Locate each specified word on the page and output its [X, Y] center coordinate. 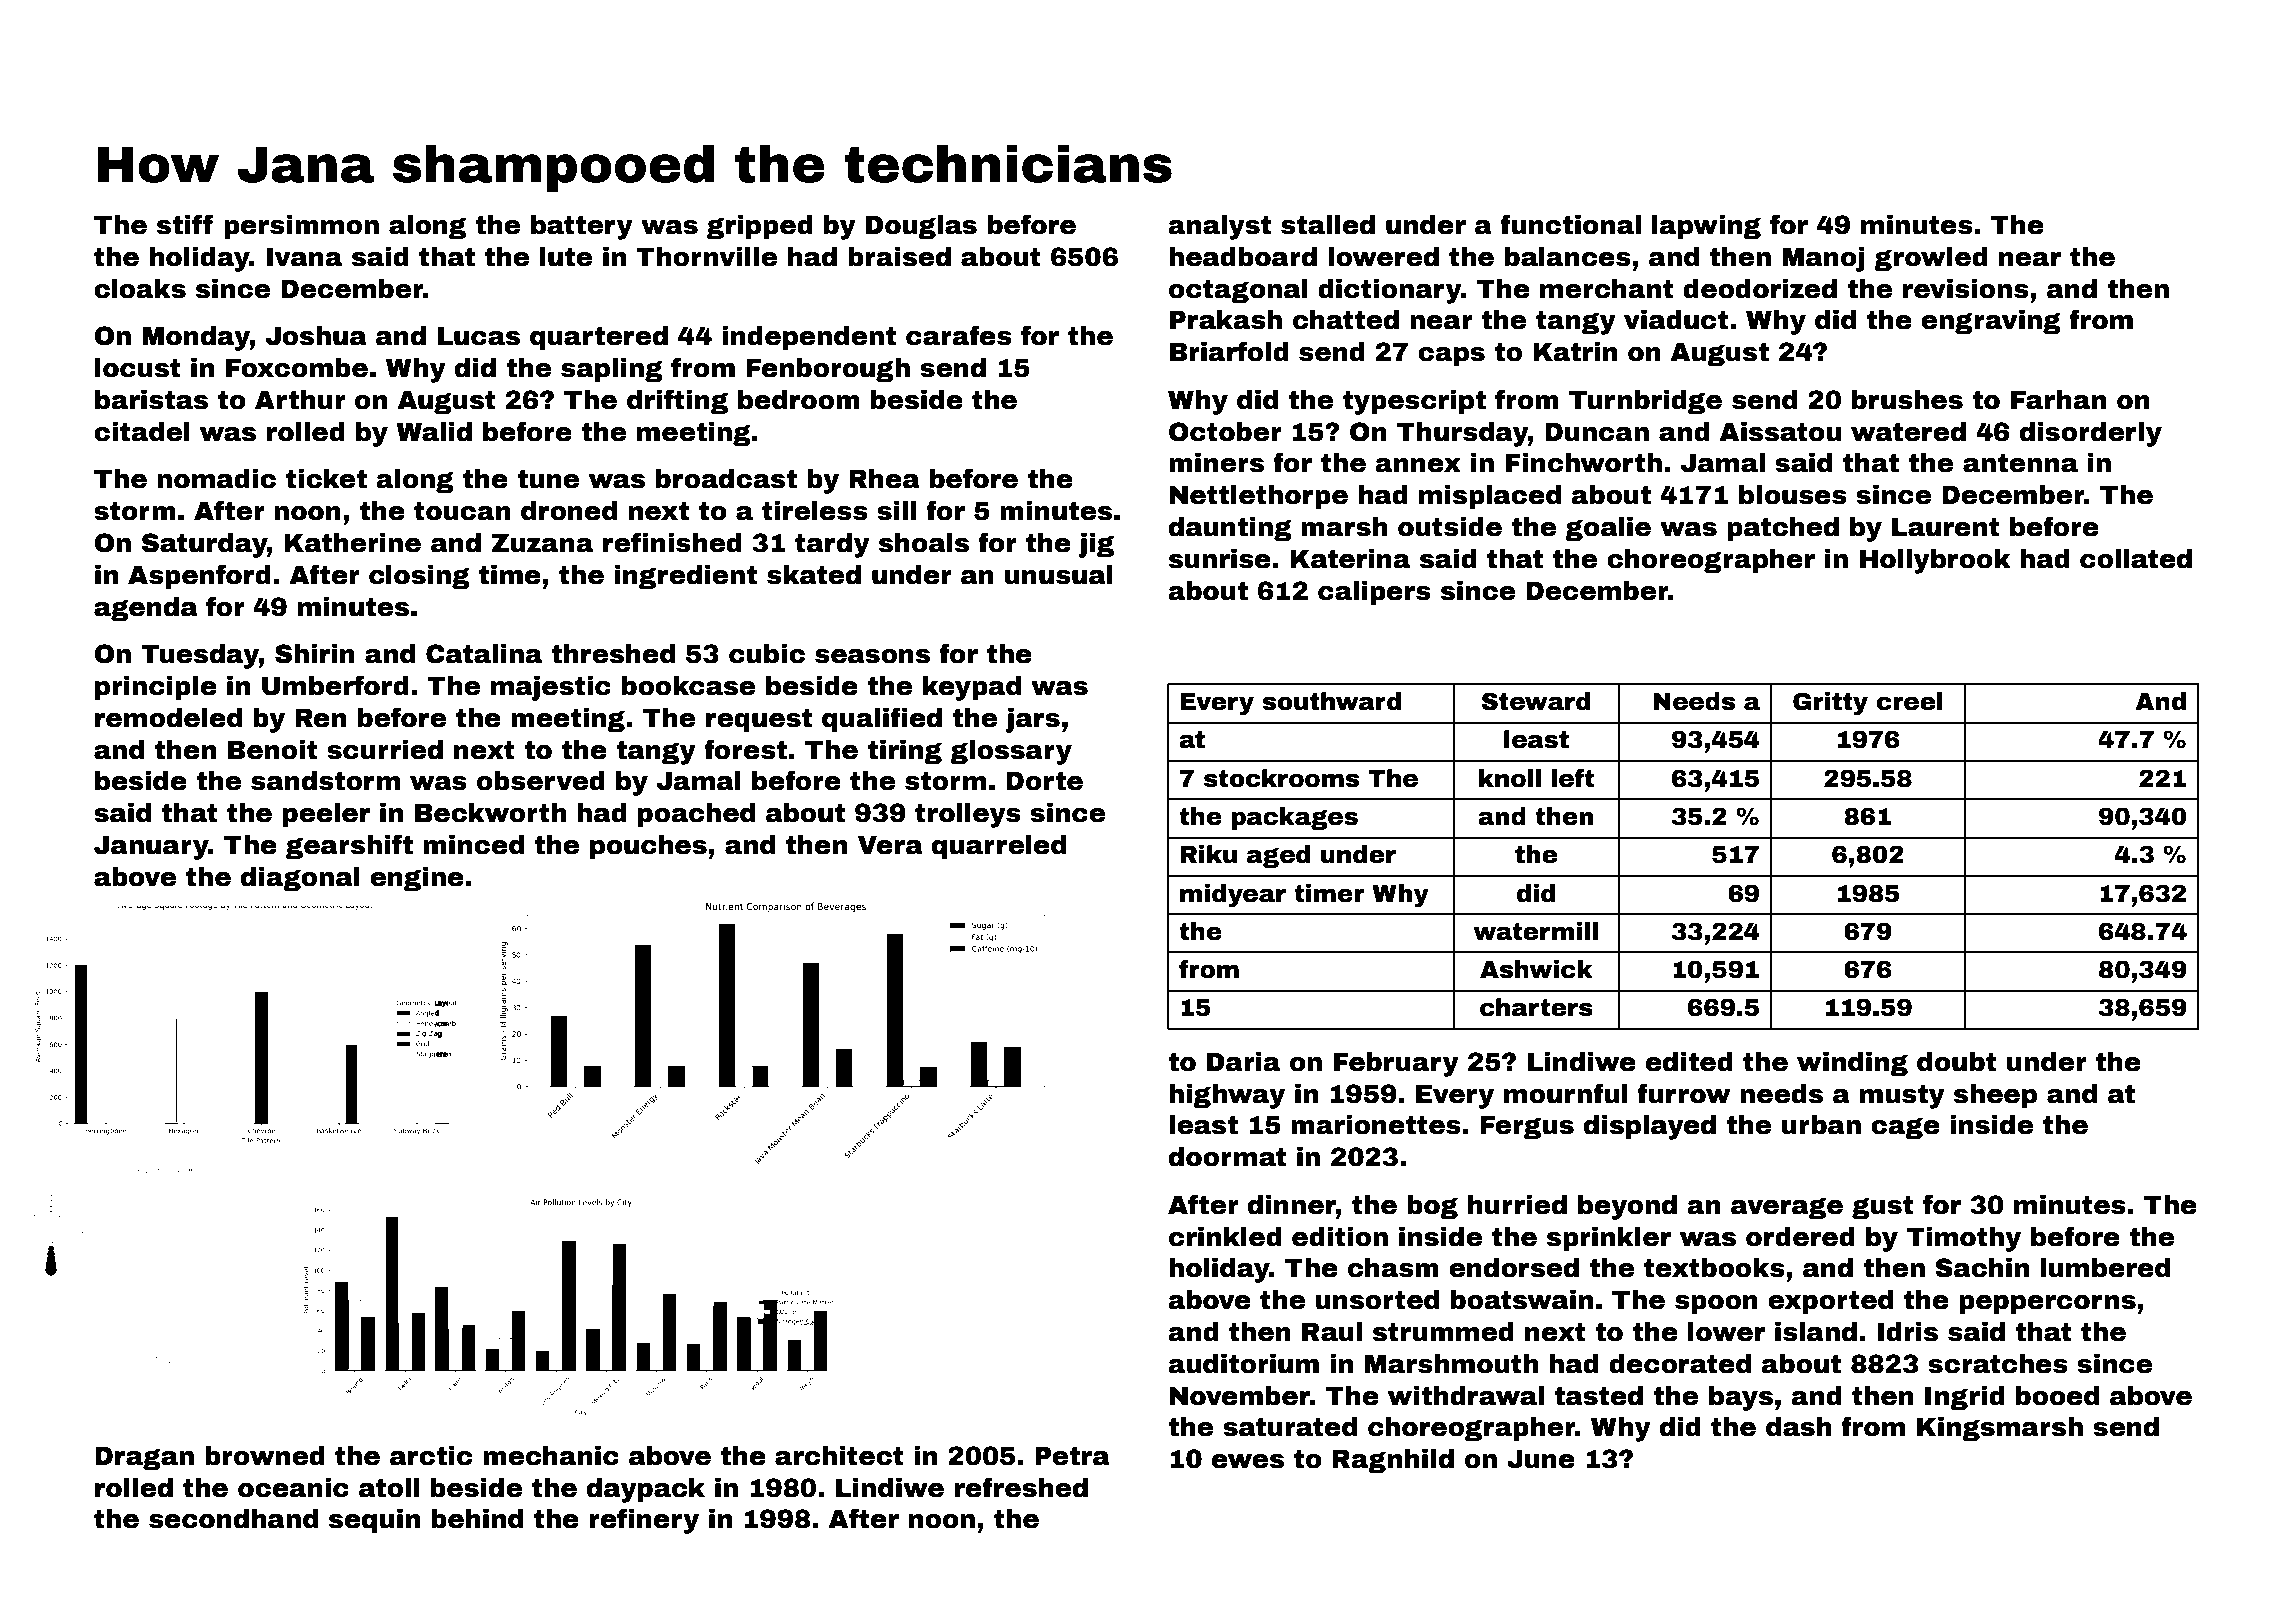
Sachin [1982, 1268]
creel [1909, 701]
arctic [431, 1456]
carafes [959, 335]
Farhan [2058, 400]
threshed [613, 654]
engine [417, 879]
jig [1096, 545]
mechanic [551, 1456]
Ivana [304, 257]
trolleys [968, 815]
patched [1783, 529]
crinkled [1225, 1237]
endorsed [1514, 1268]
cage [1905, 1128]
